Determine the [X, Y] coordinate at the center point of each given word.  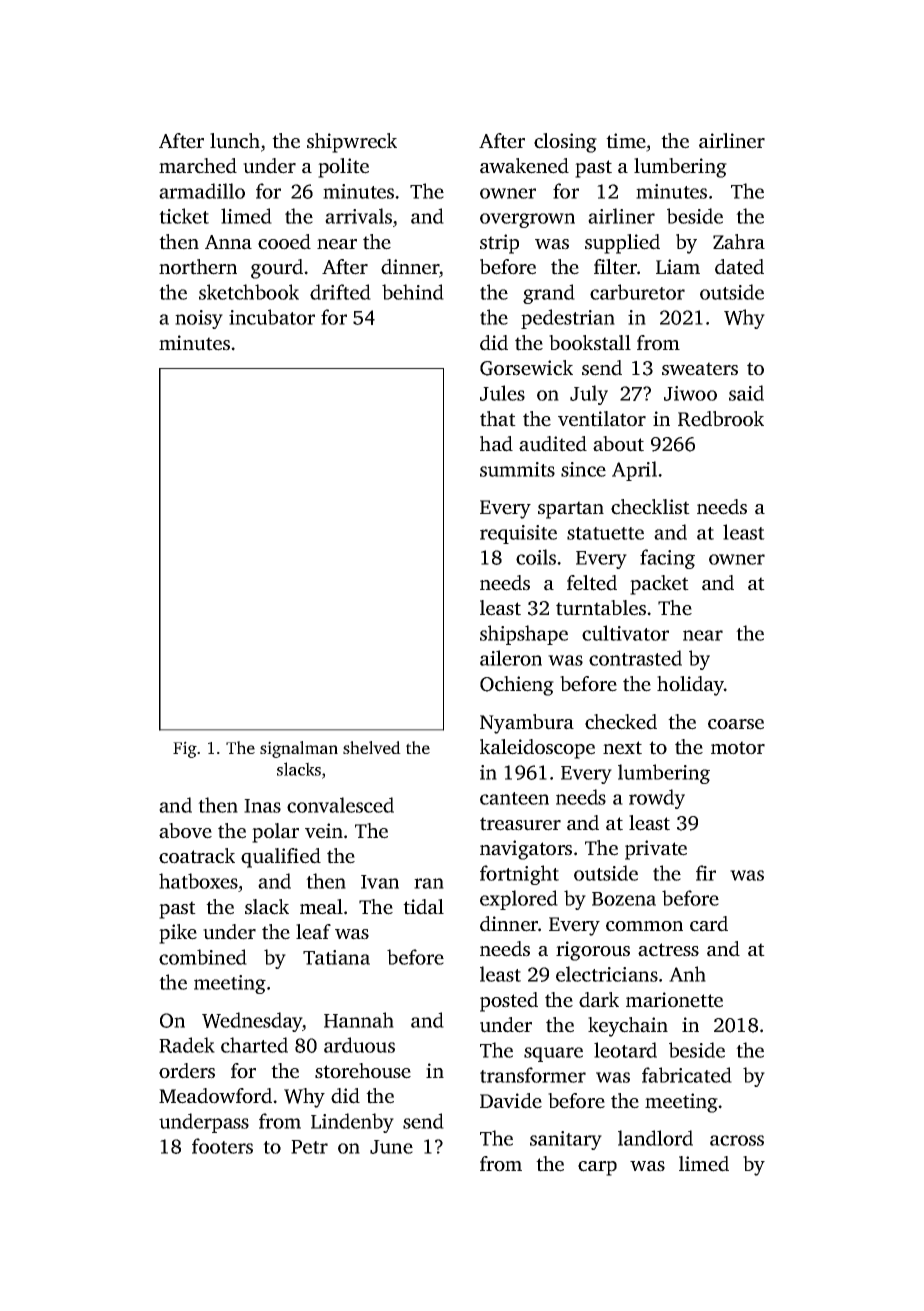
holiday [690, 686]
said [746, 393]
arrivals [358, 216]
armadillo [202, 191]
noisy [199, 319]
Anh [687, 974]
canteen [514, 798]
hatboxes [198, 881]
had [496, 444]
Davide [511, 1101]
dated [739, 267]
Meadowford [215, 1096]
